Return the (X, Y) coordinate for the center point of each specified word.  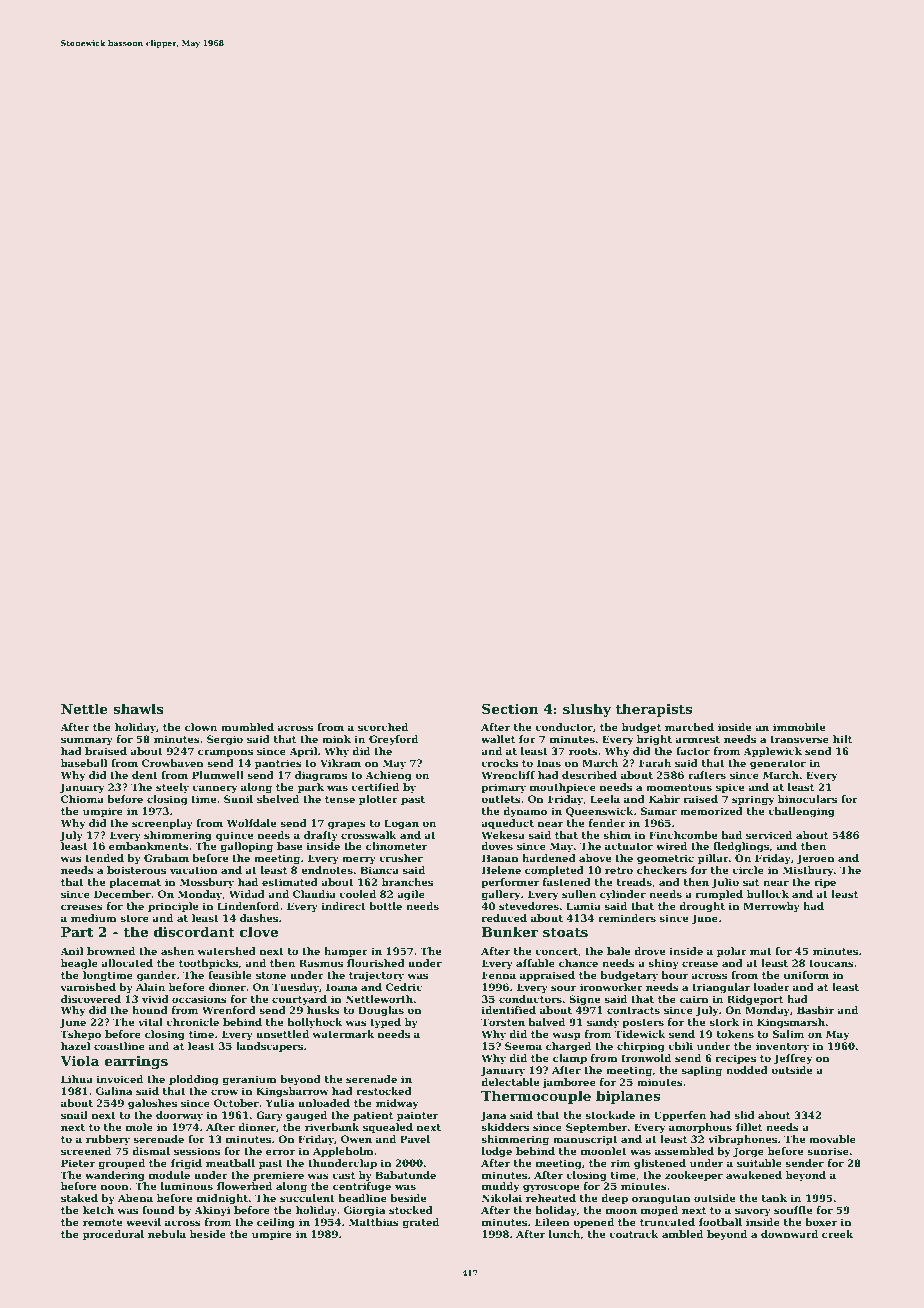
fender (607, 823)
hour (674, 975)
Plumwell (218, 775)
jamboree (569, 1083)
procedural (113, 1235)
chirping (641, 1047)
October (236, 1103)
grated (420, 1223)
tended (104, 858)
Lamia (583, 906)
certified (375, 787)
